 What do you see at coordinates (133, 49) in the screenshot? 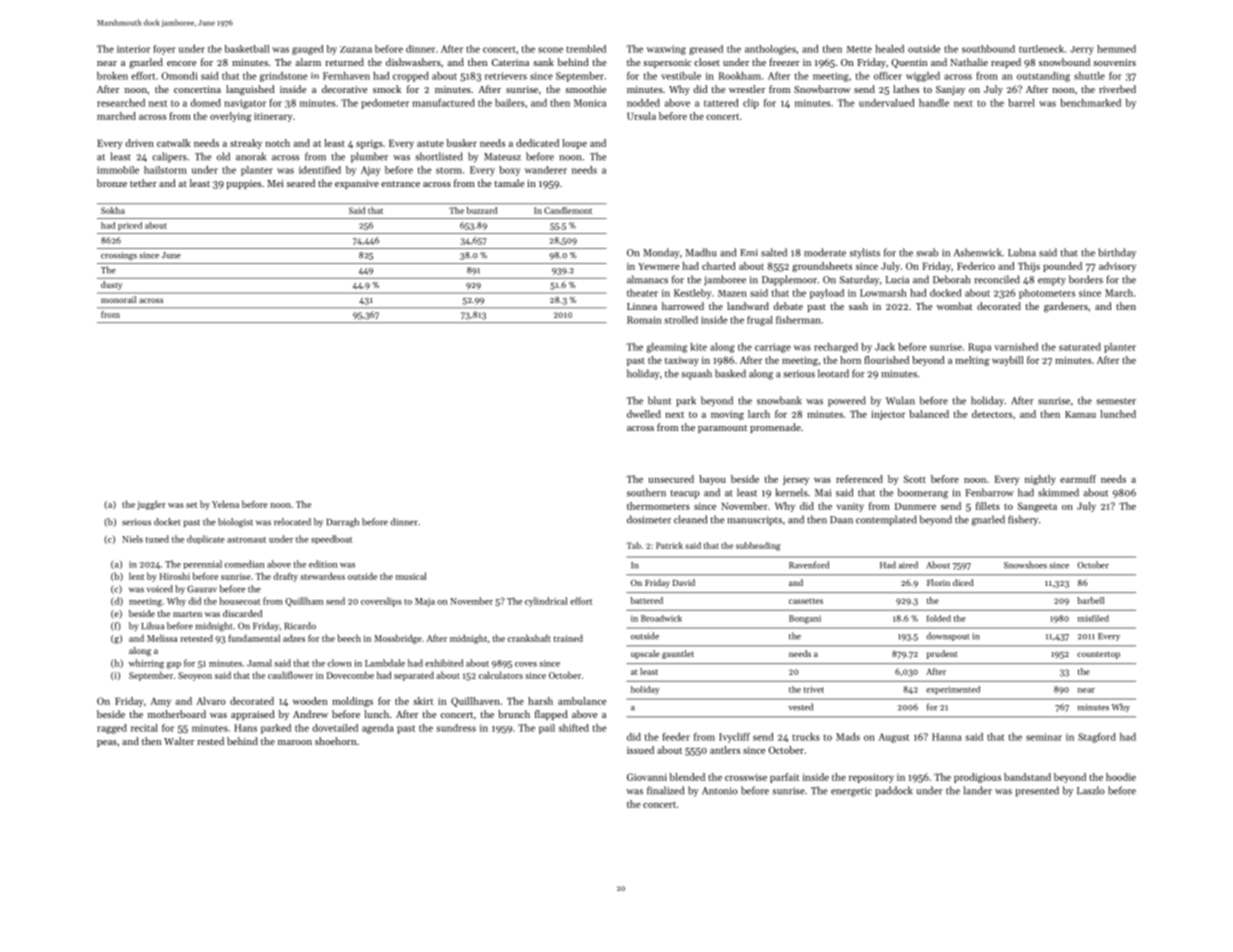
I see `interior` at bounding box center [133, 49].
